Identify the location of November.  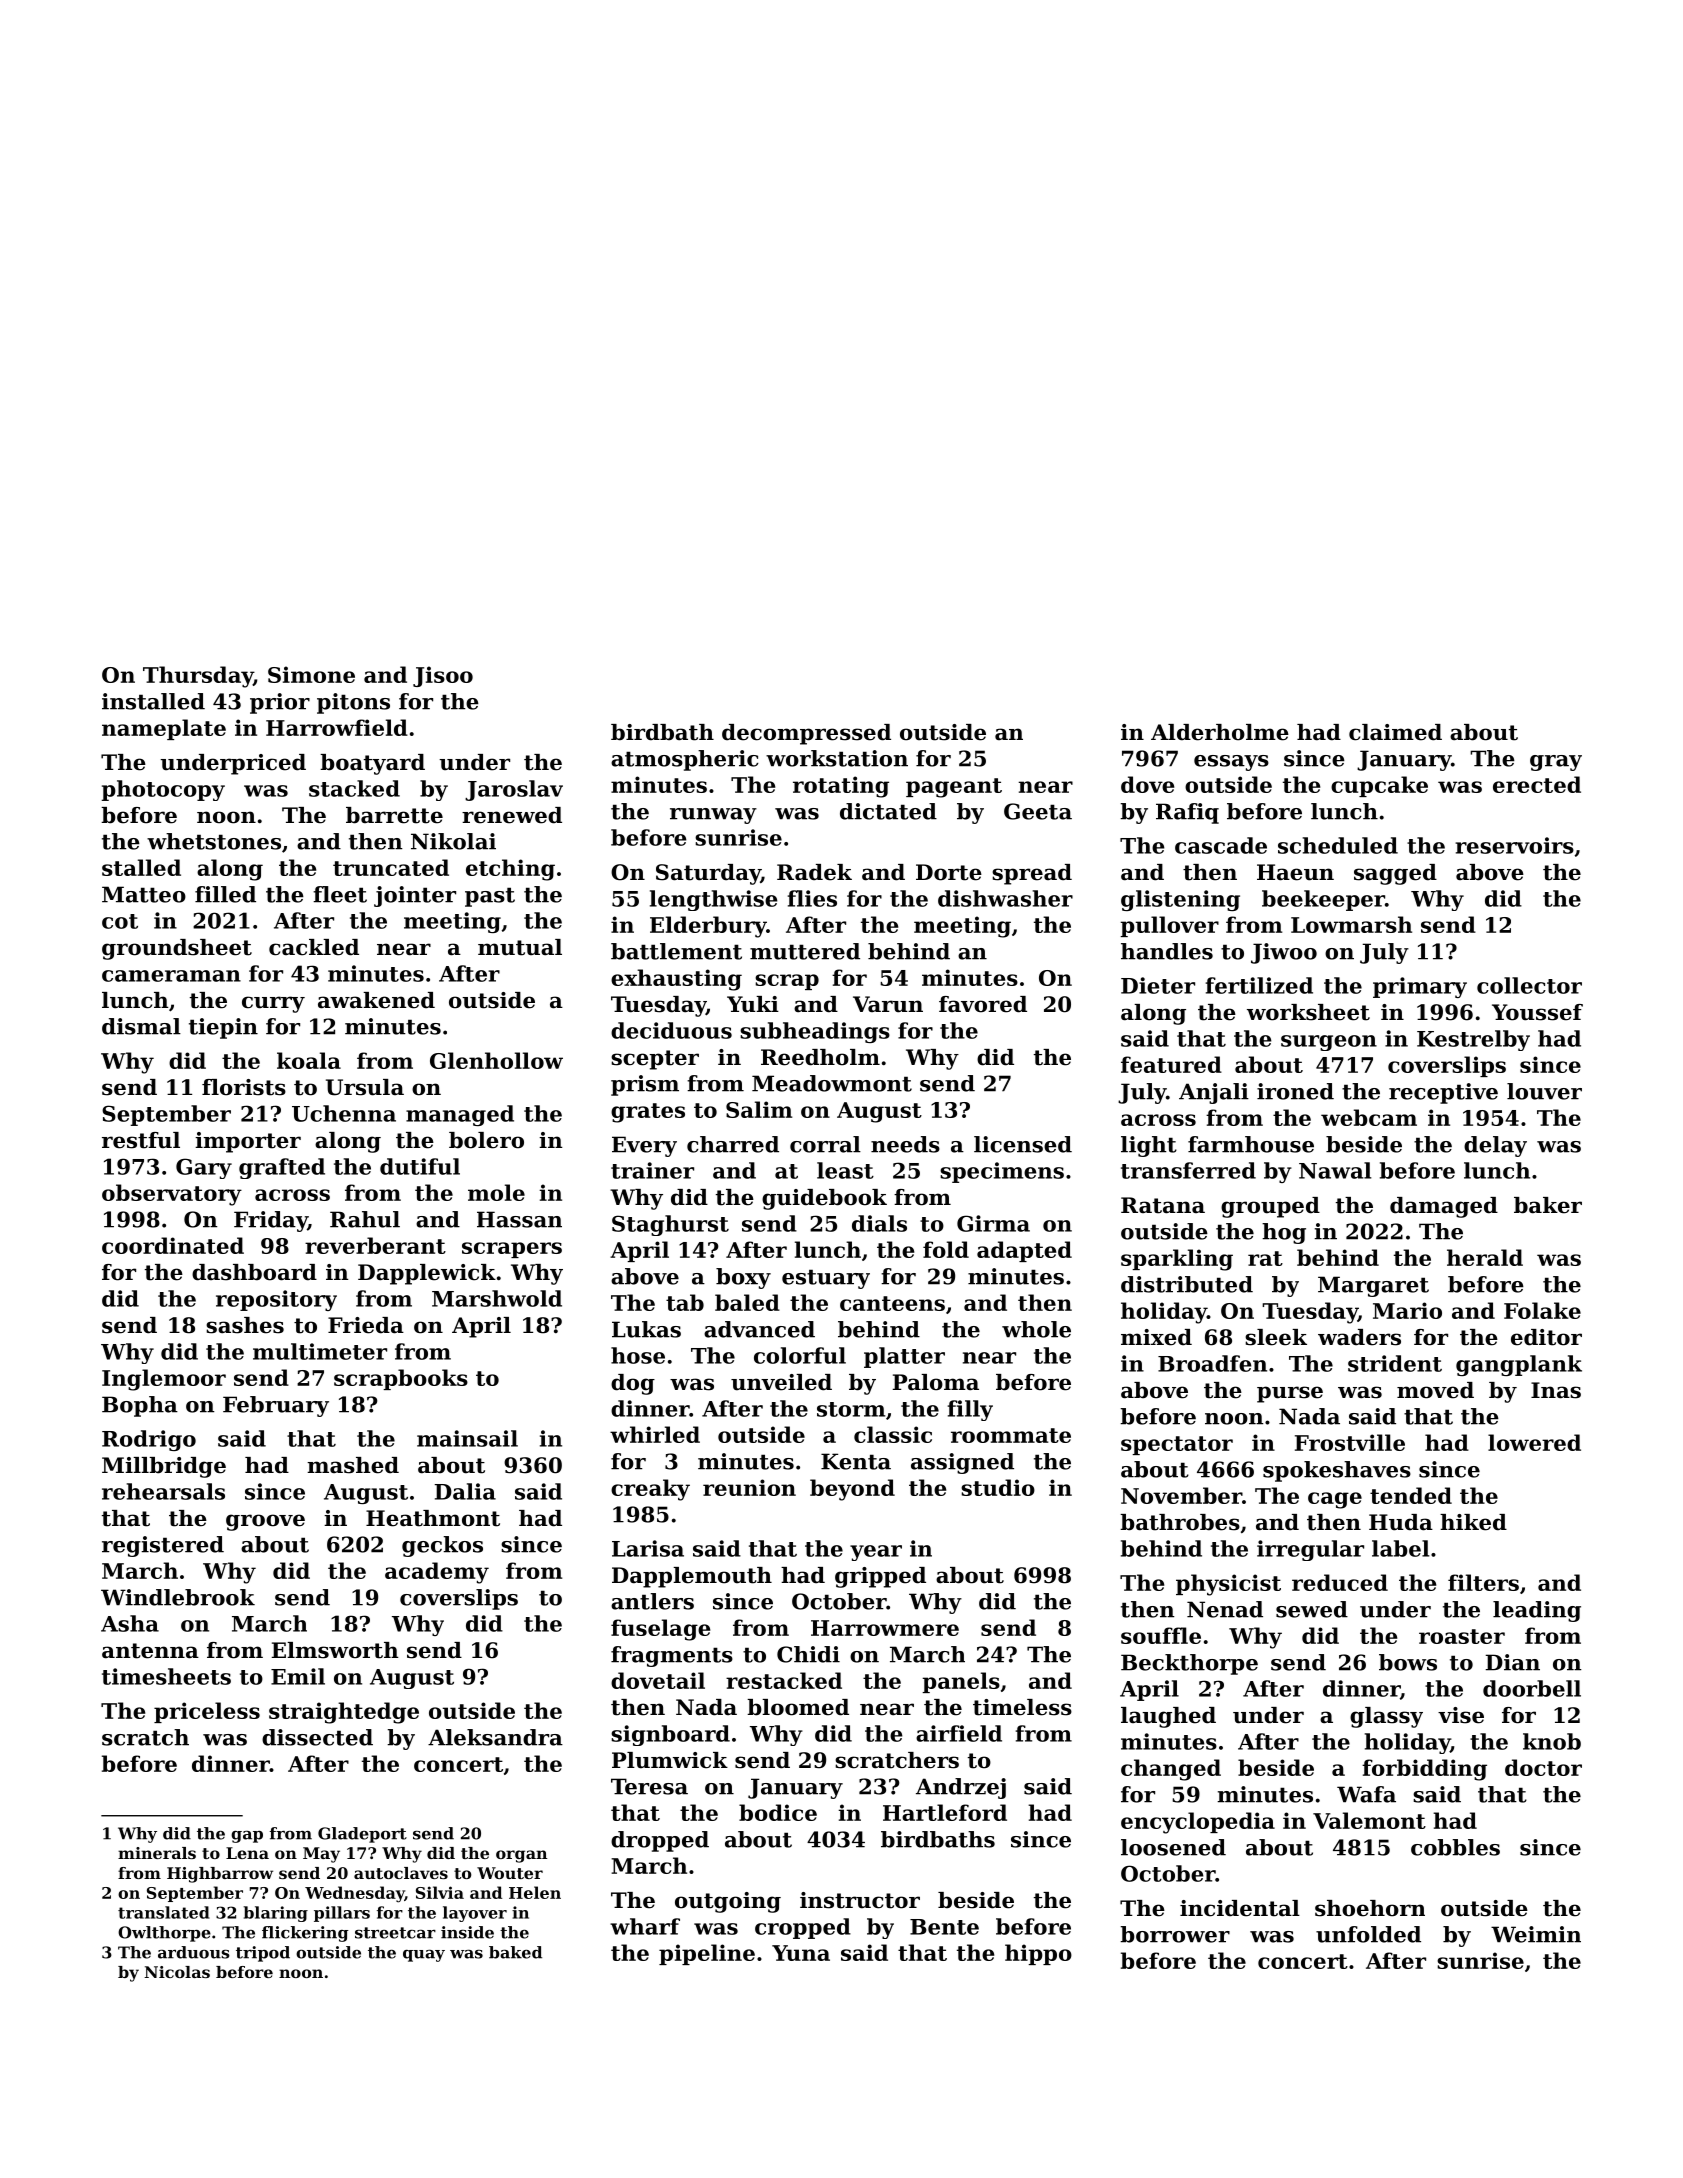
(1181, 1495).
